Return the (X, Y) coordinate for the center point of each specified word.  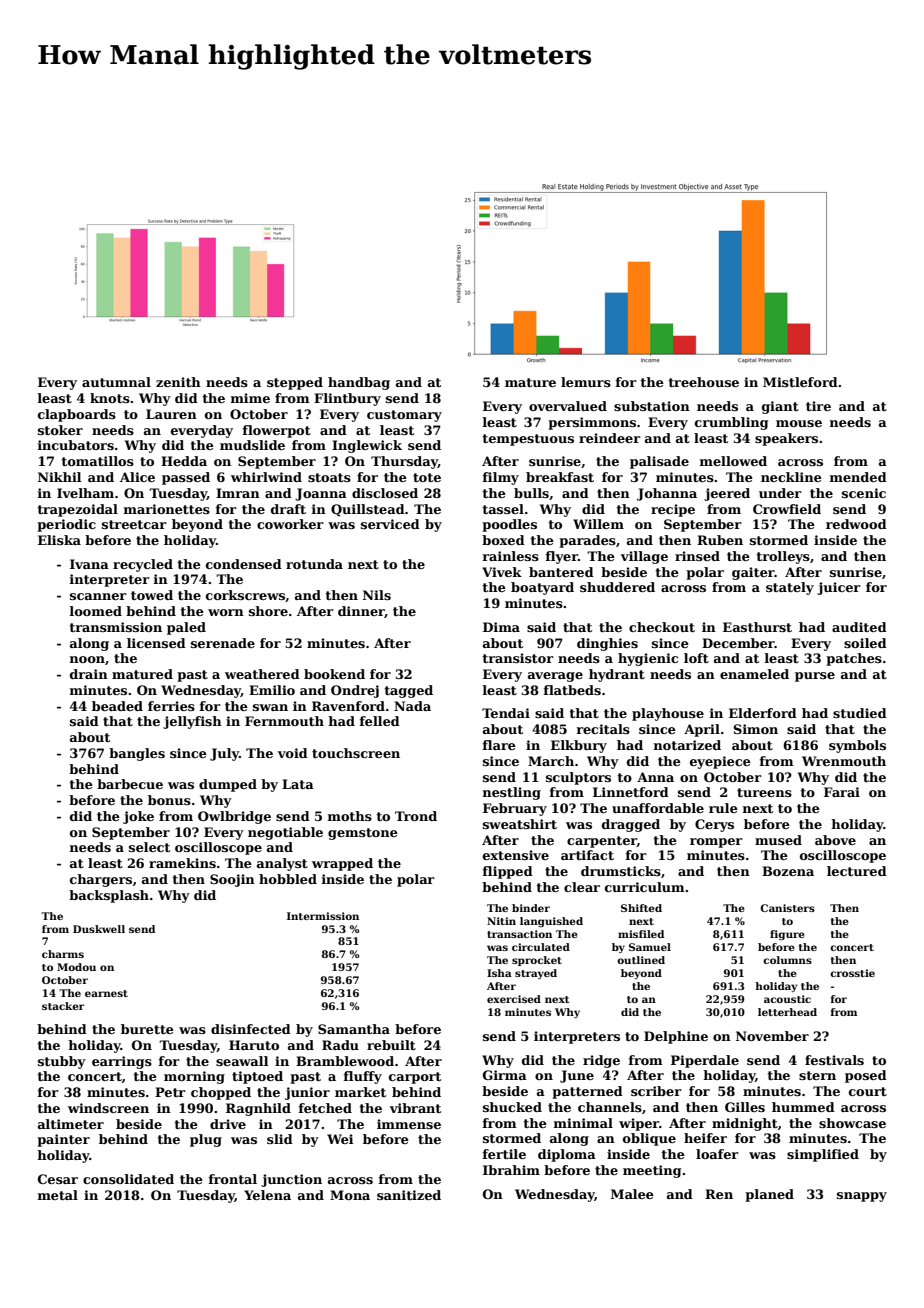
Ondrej (355, 691)
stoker (60, 430)
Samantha (354, 1029)
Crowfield (787, 509)
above (835, 840)
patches (854, 659)
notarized (687, 745)
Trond (416, 816)
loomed (96, 611)
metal (58, 1195)
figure (787, 935)
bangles (137, 754)
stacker (63, 1006)
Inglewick (367, 446)
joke (138, 817)
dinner (361, 612)
